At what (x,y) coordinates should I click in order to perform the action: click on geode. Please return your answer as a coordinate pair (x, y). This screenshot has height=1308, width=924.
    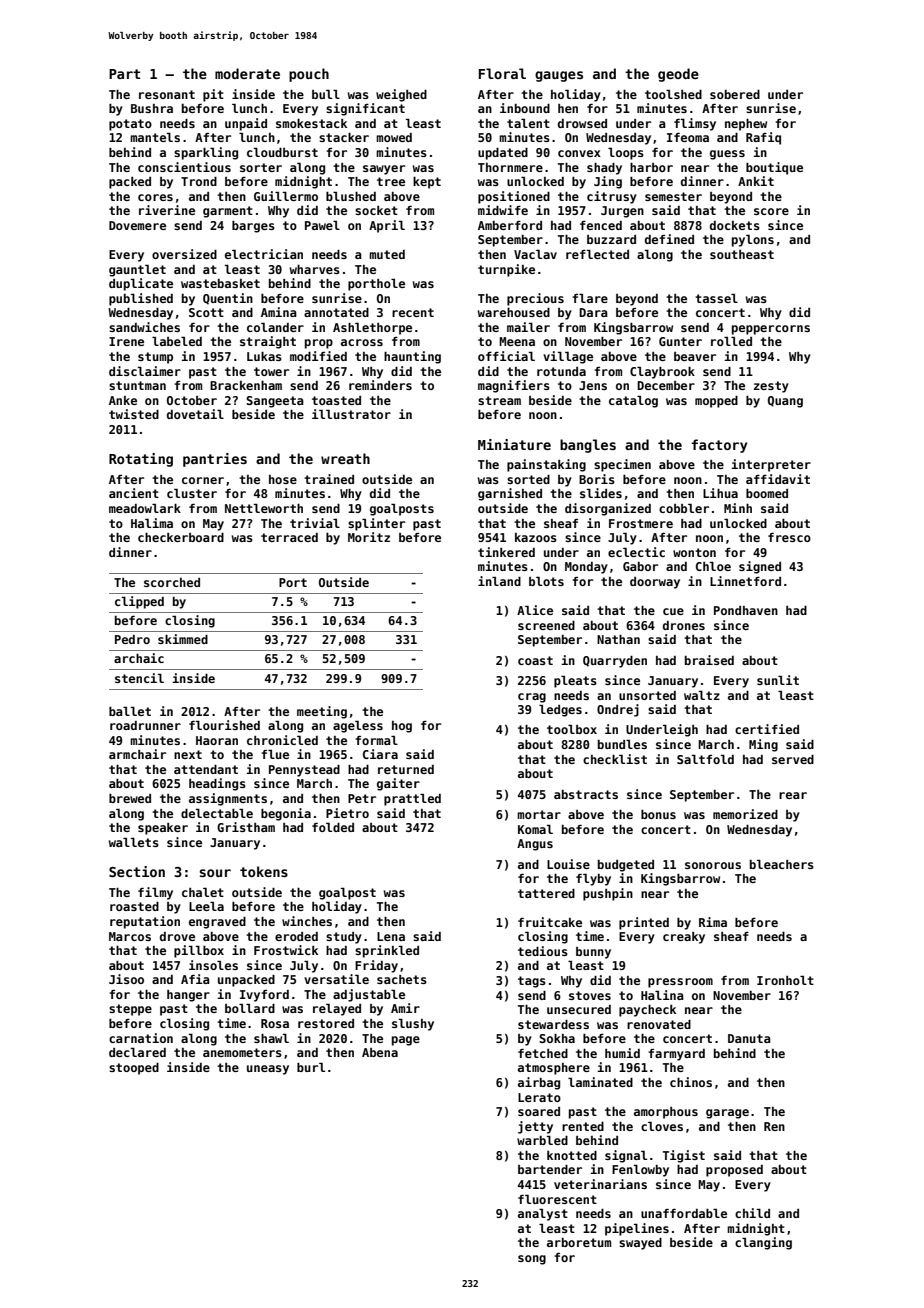
    Looking at the image, I should click on (678, 75).
